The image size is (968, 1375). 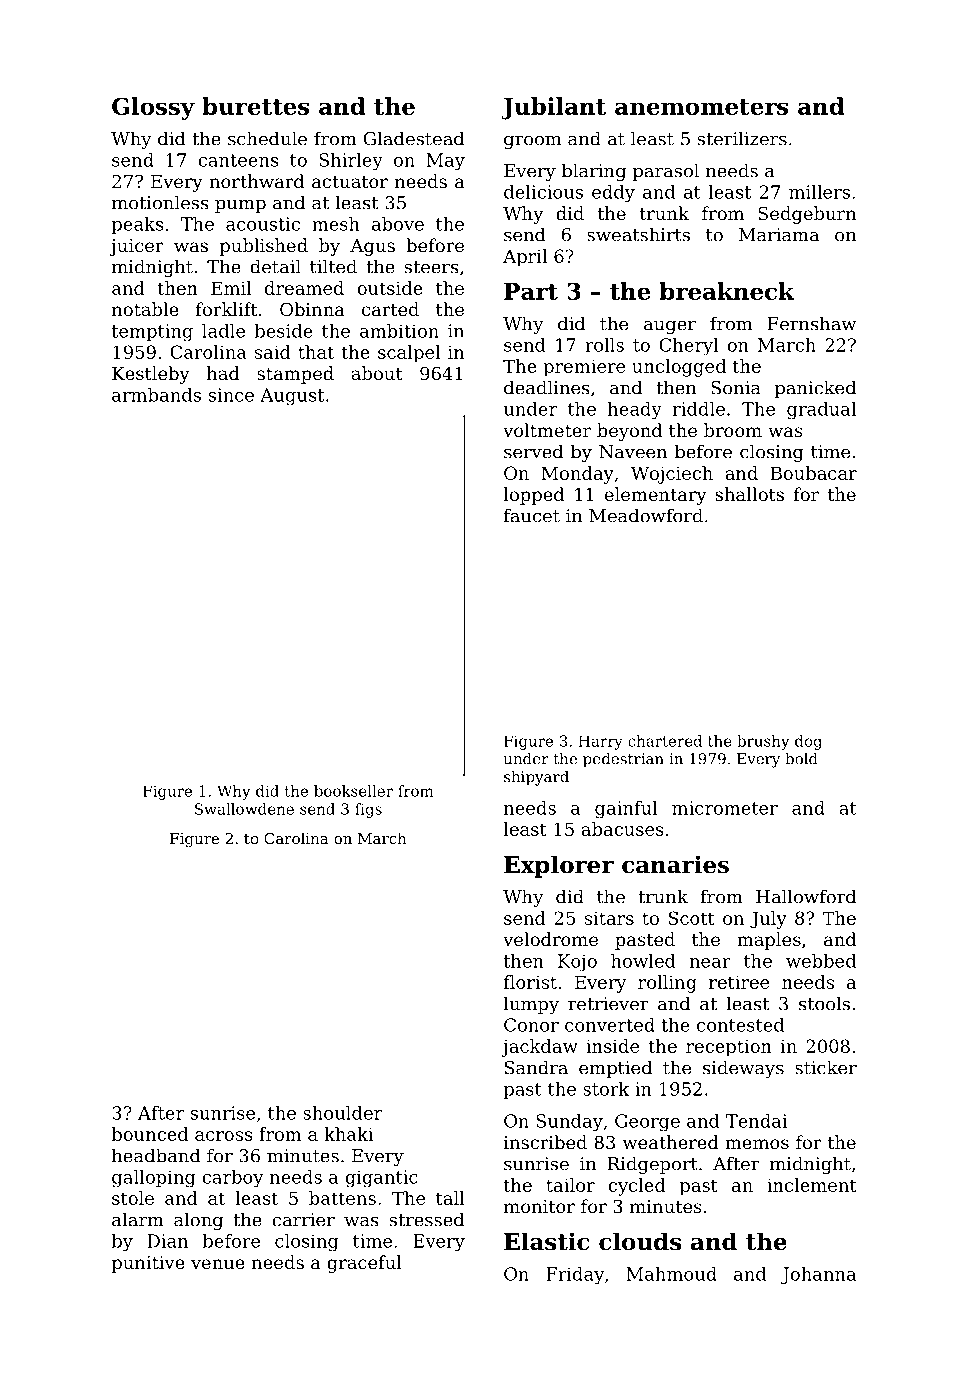 I want to click on since, so click(x=231, y=395).
